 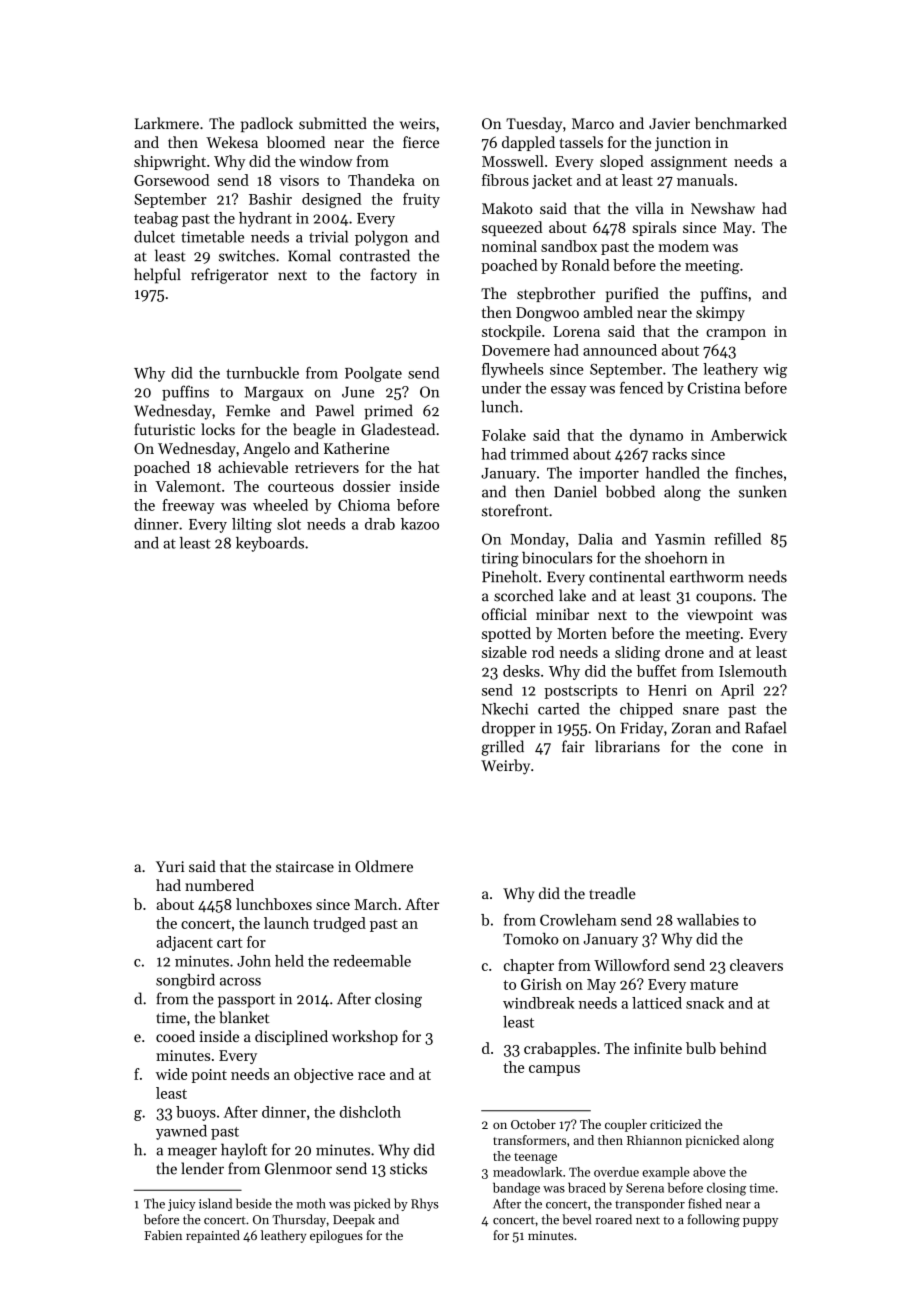 What do you see at coordinates (627, 746) in the image?
I see `librarians` at bounding box center [627, 746].
